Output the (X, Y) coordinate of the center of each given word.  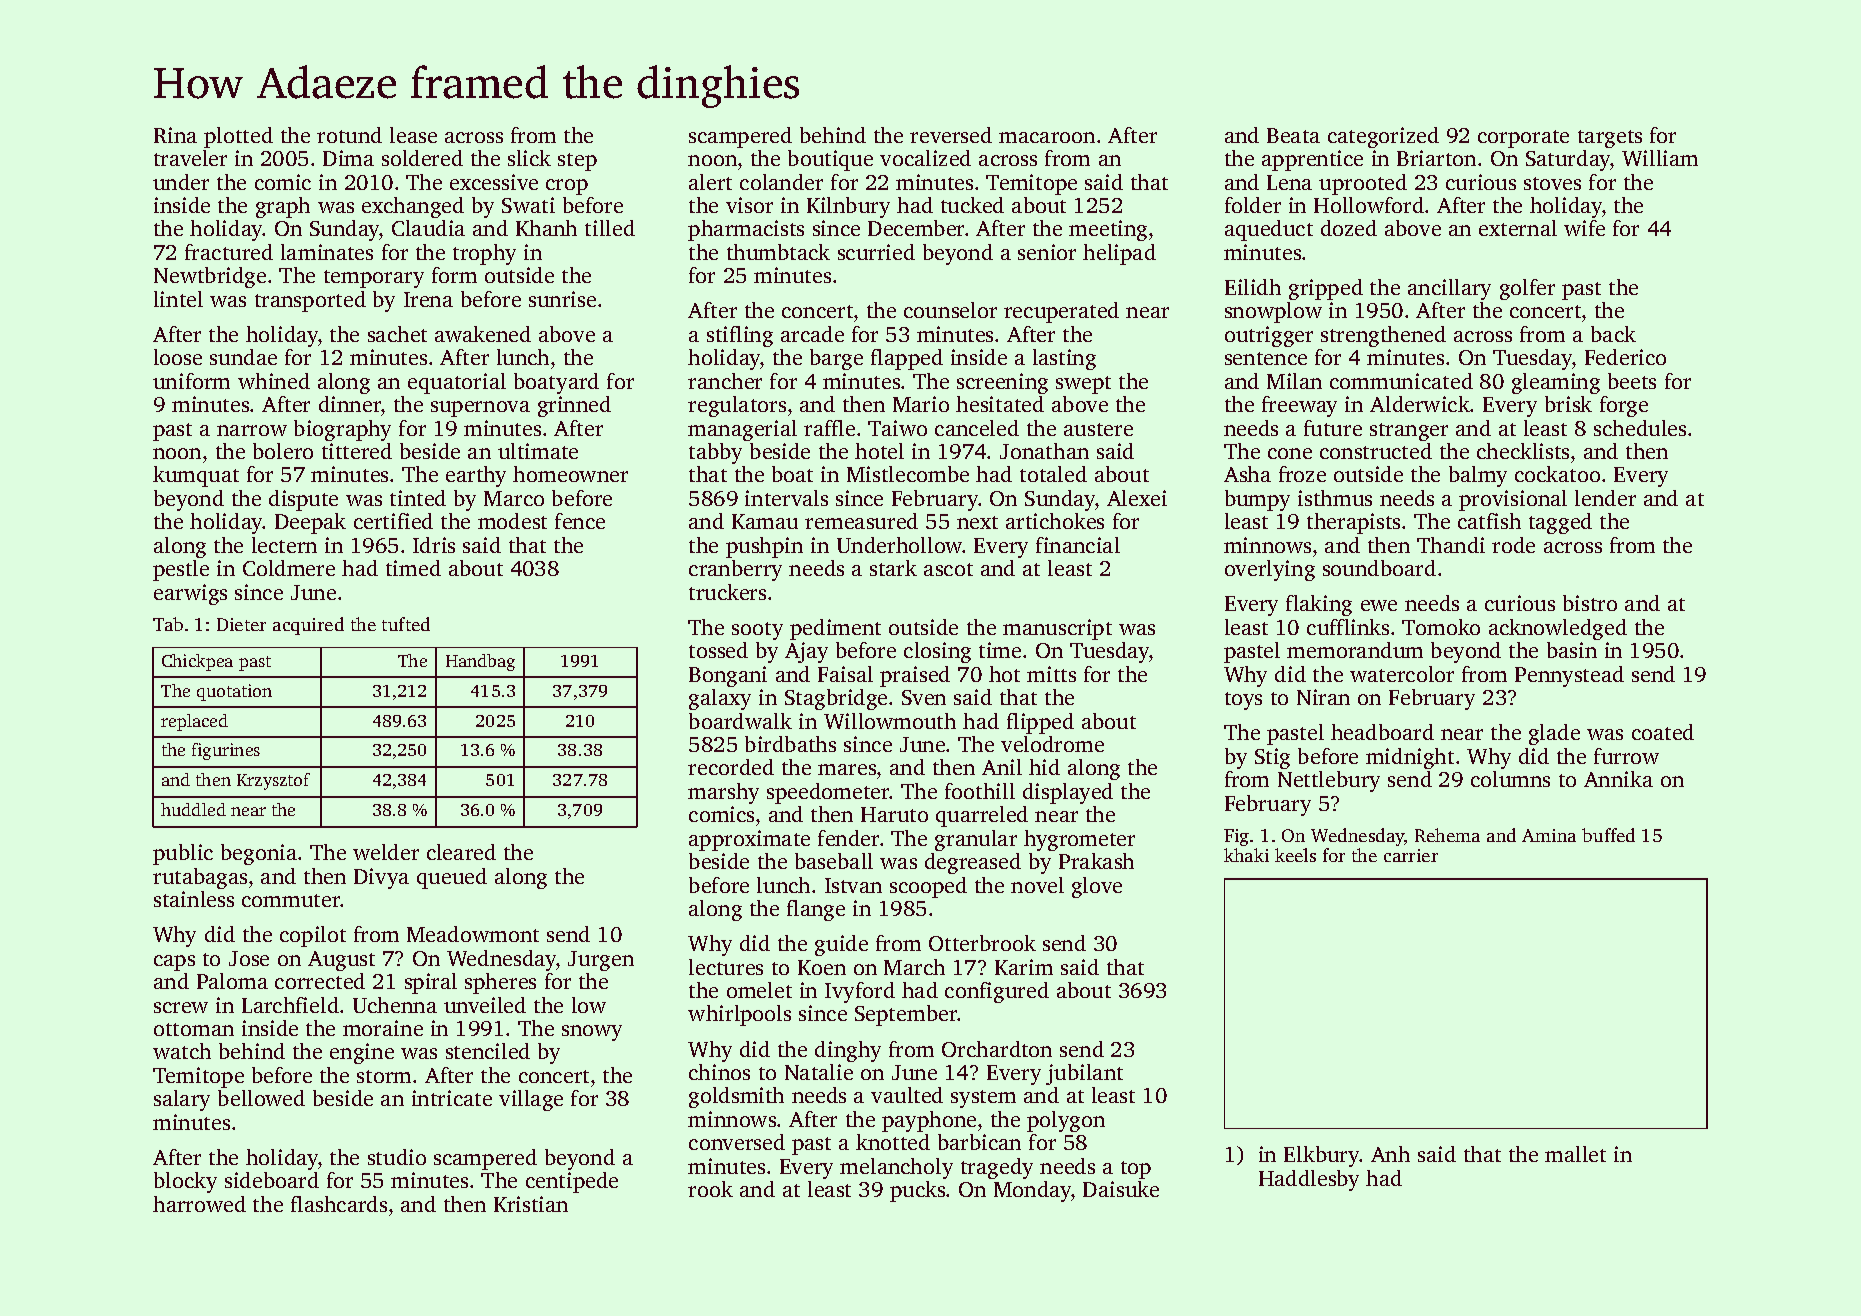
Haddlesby (1309, 1180)
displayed (1068, 793)
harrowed (199, 1204)
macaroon (1047, 137)
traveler (190, 158)
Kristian (531, 1204)
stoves (1552, 183)
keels (1295, 855)
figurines (226, 751)
